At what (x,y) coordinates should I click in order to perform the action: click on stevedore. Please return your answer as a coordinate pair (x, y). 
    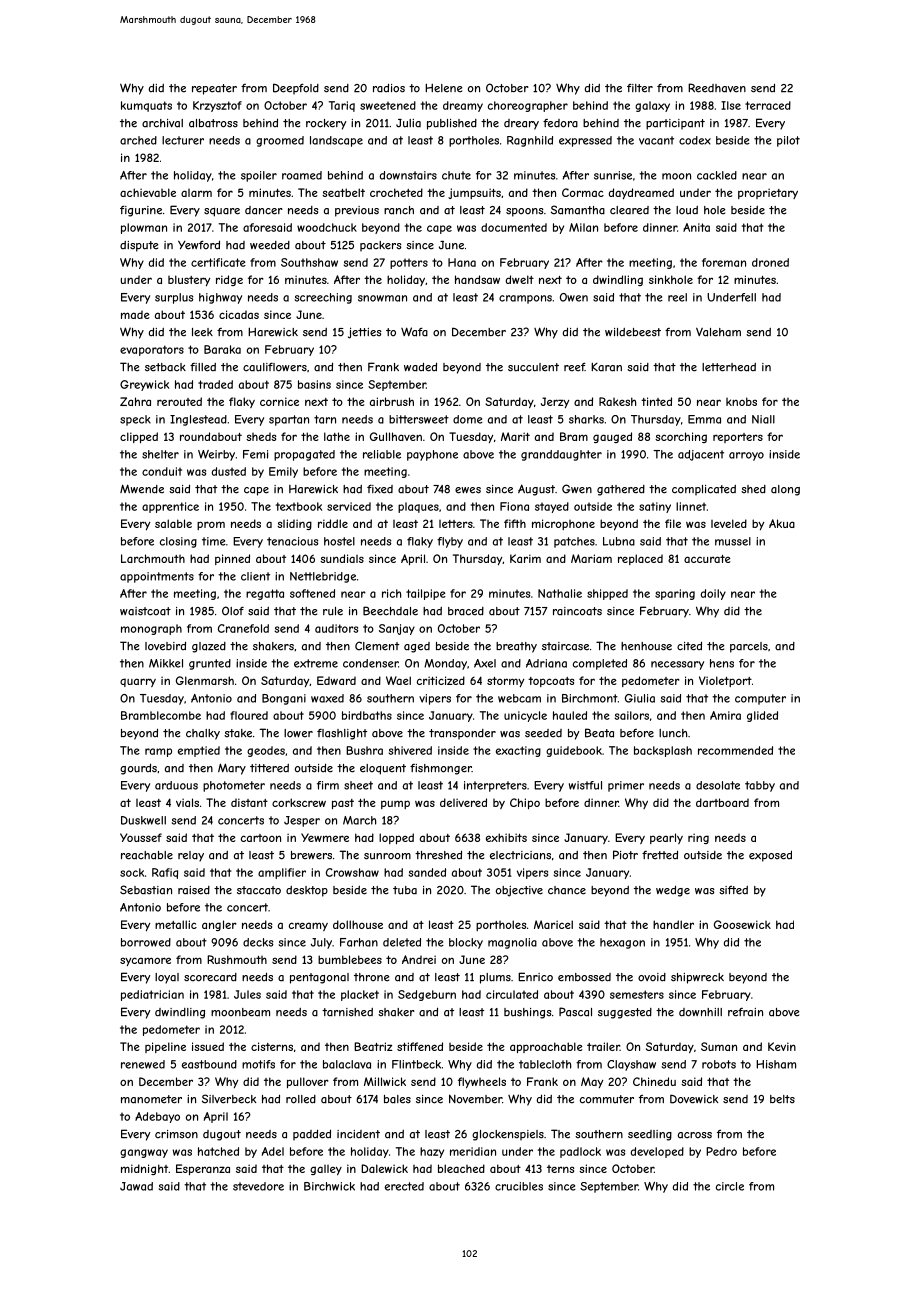
    Looking at the image, I should click on (258, 1186).
